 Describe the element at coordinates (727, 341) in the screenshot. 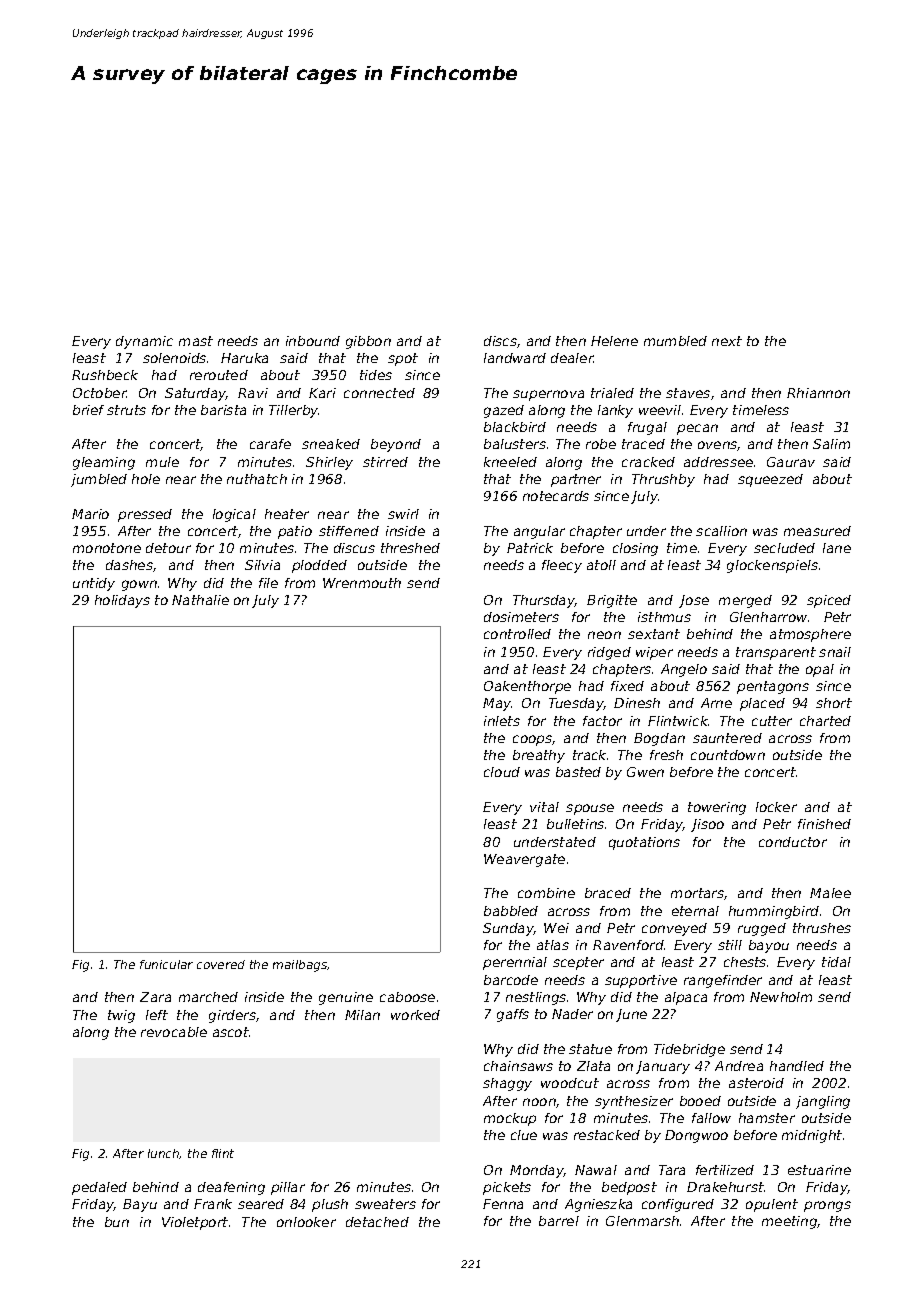

I see `next` at that location.
